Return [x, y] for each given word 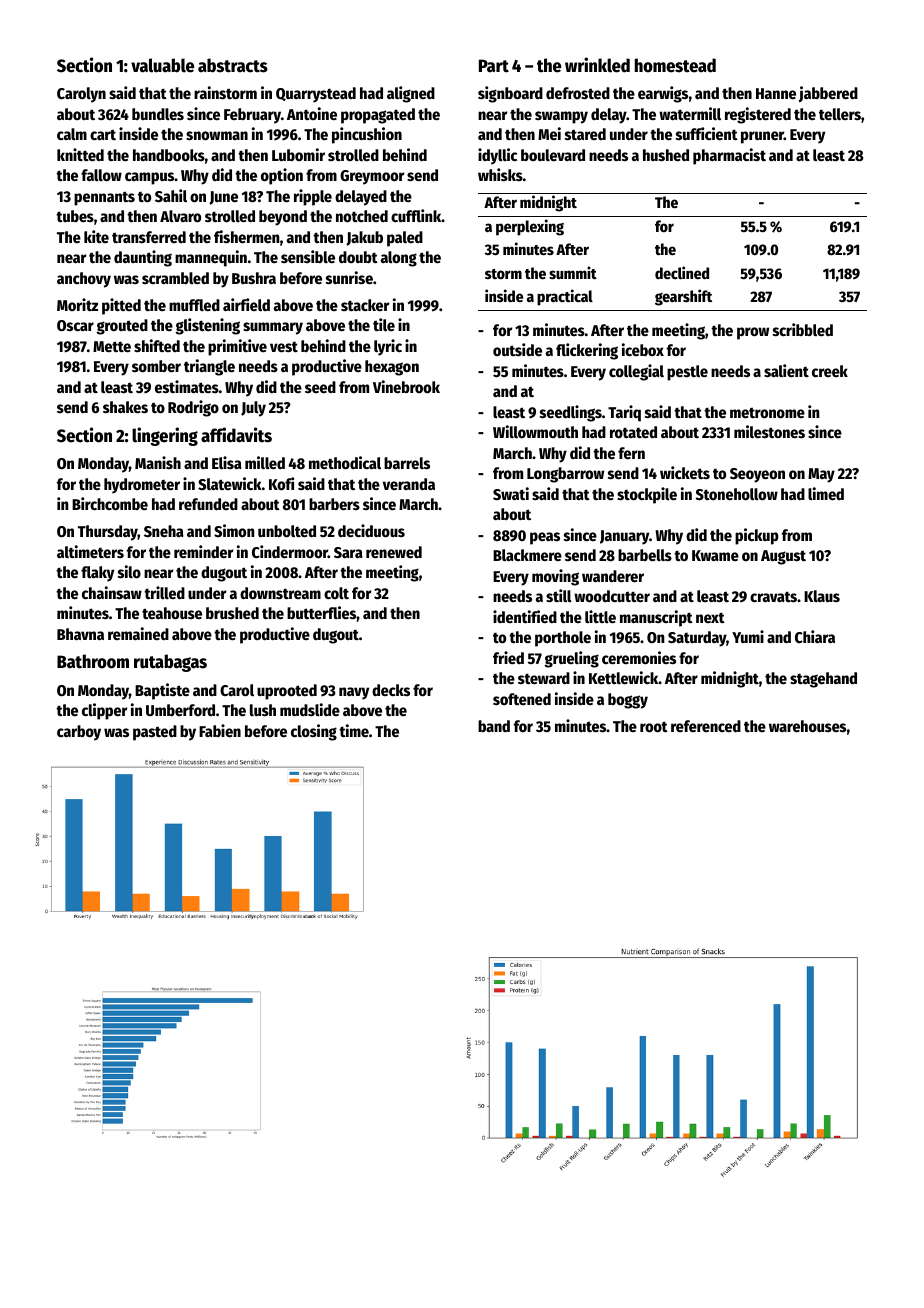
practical [565, 297]
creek [830, 371]
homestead [675, 65]
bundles [158, 114]
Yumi [748, 636]
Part [494, 66]
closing [314, 732]
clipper [104, 711]
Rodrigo [193, 408]
